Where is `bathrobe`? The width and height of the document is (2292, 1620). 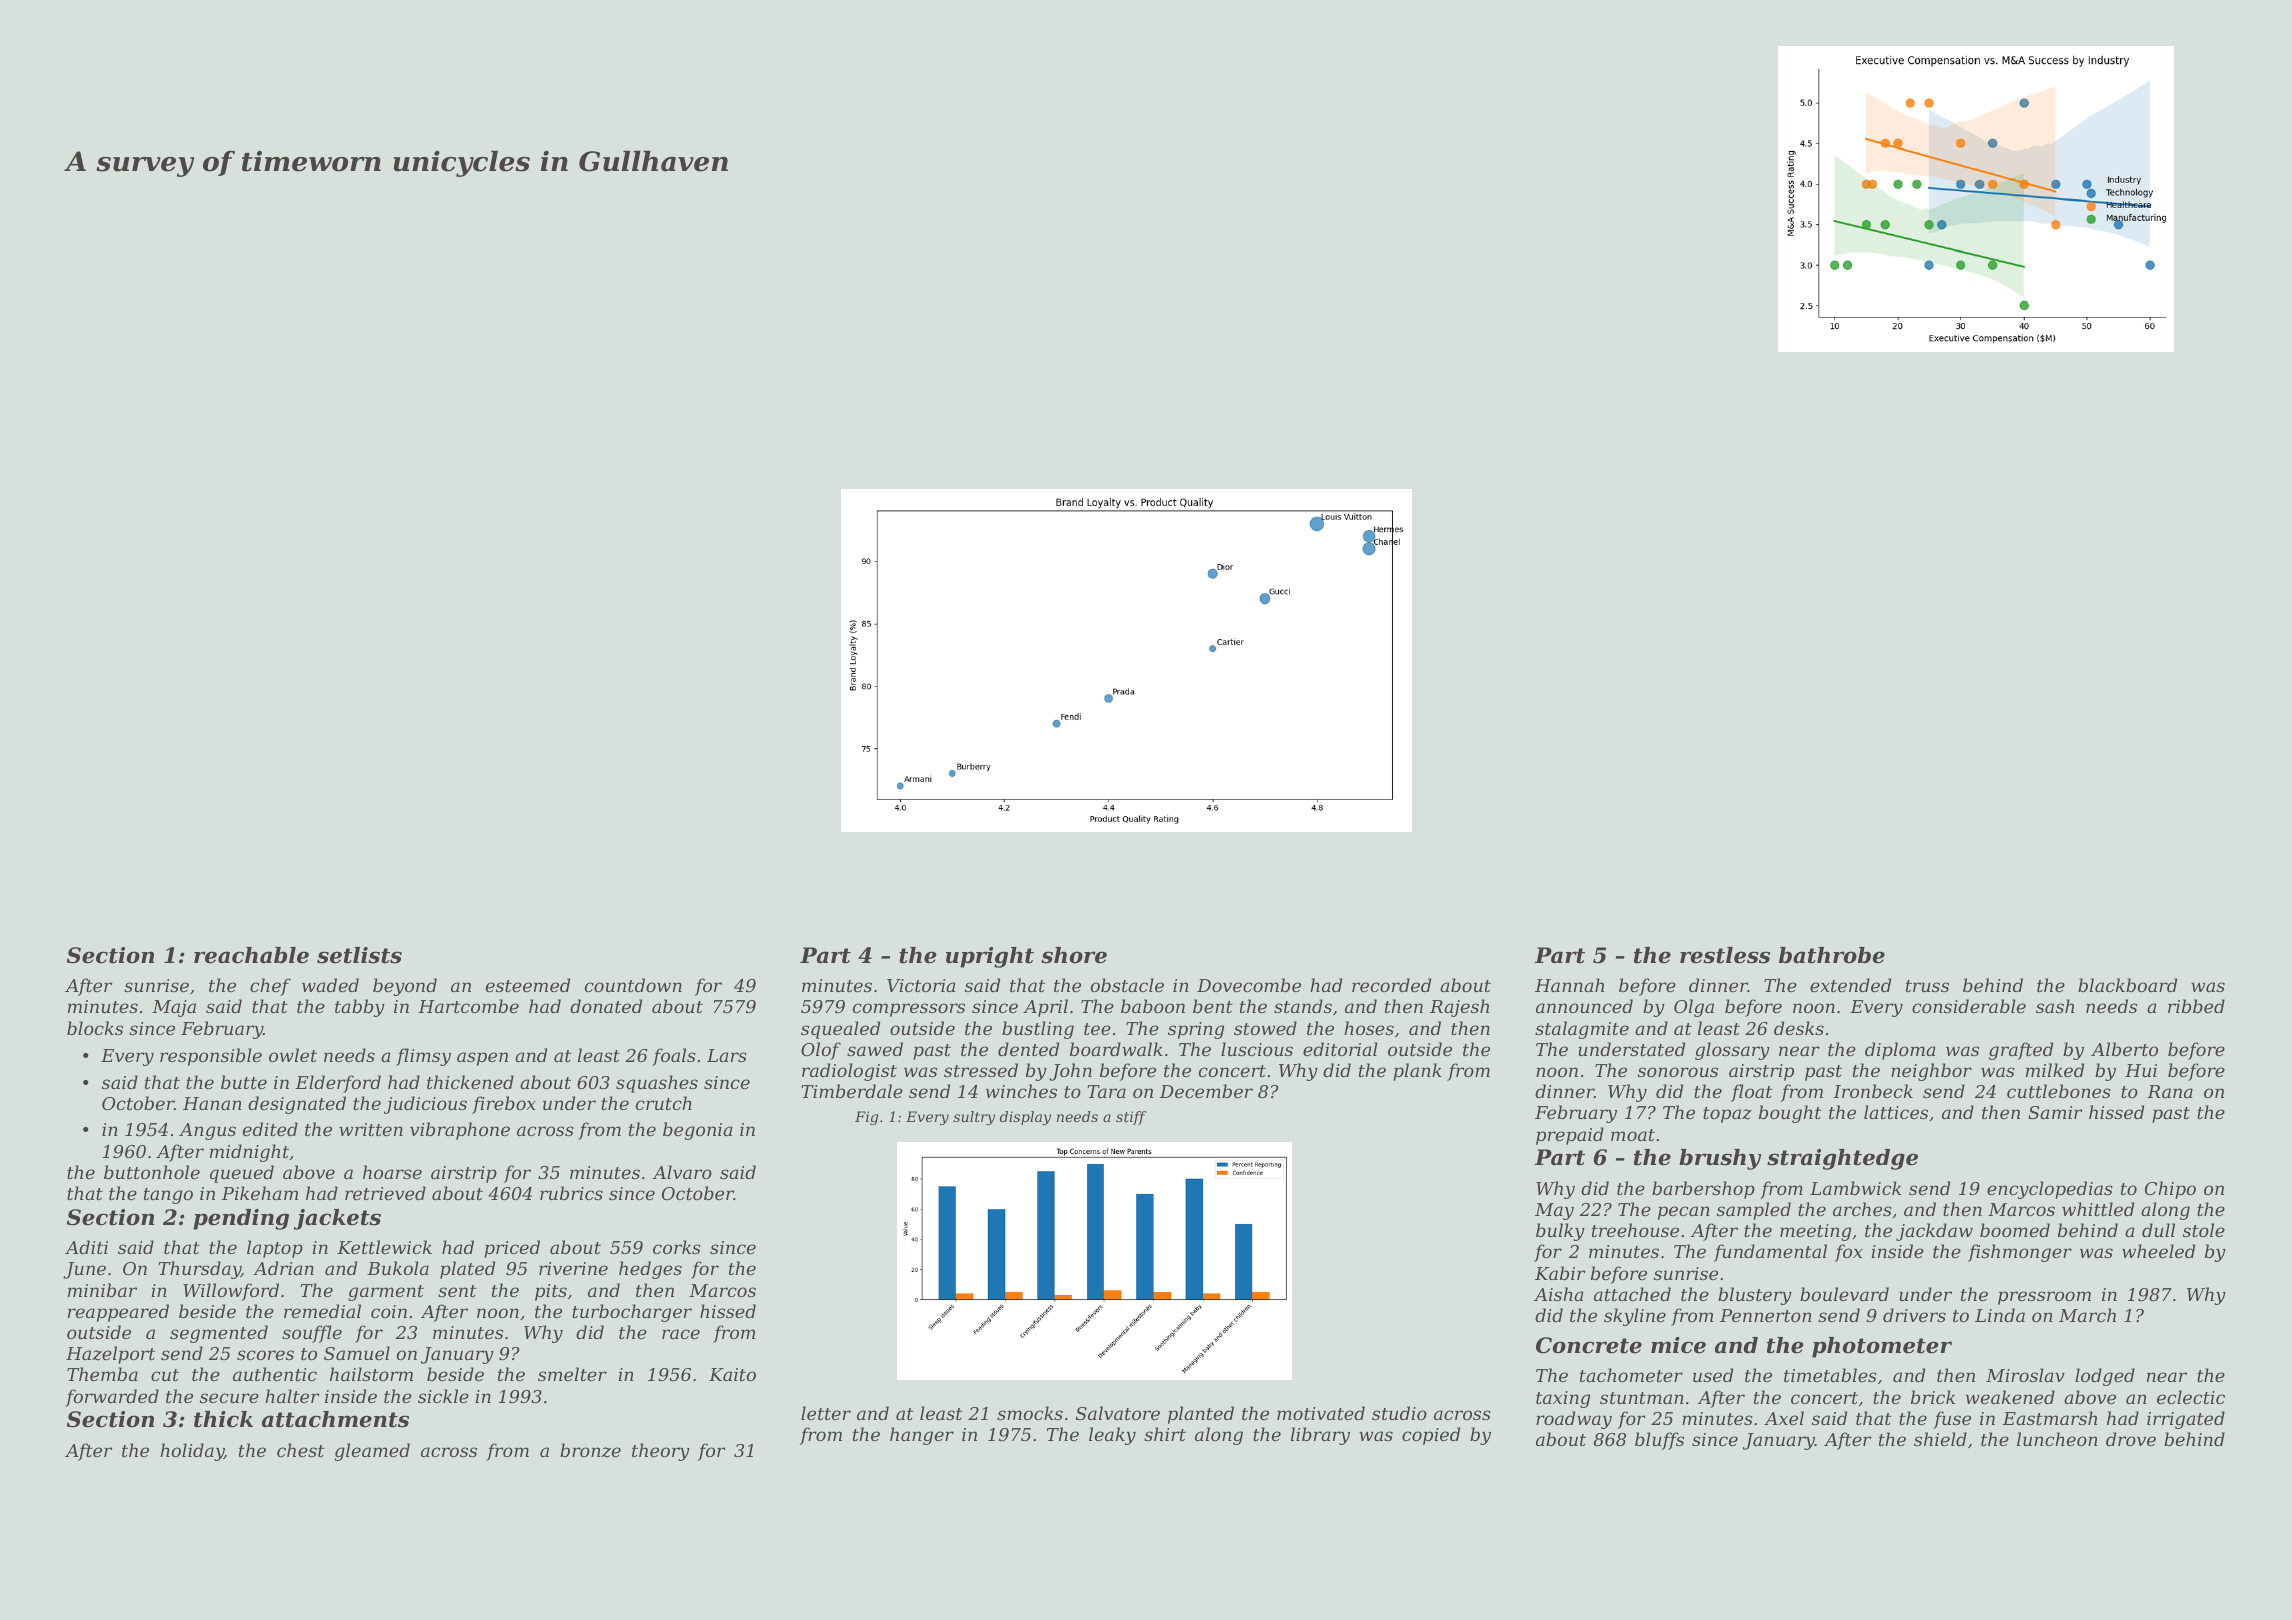
bathrobe is located at coordinates (1832, 955).
